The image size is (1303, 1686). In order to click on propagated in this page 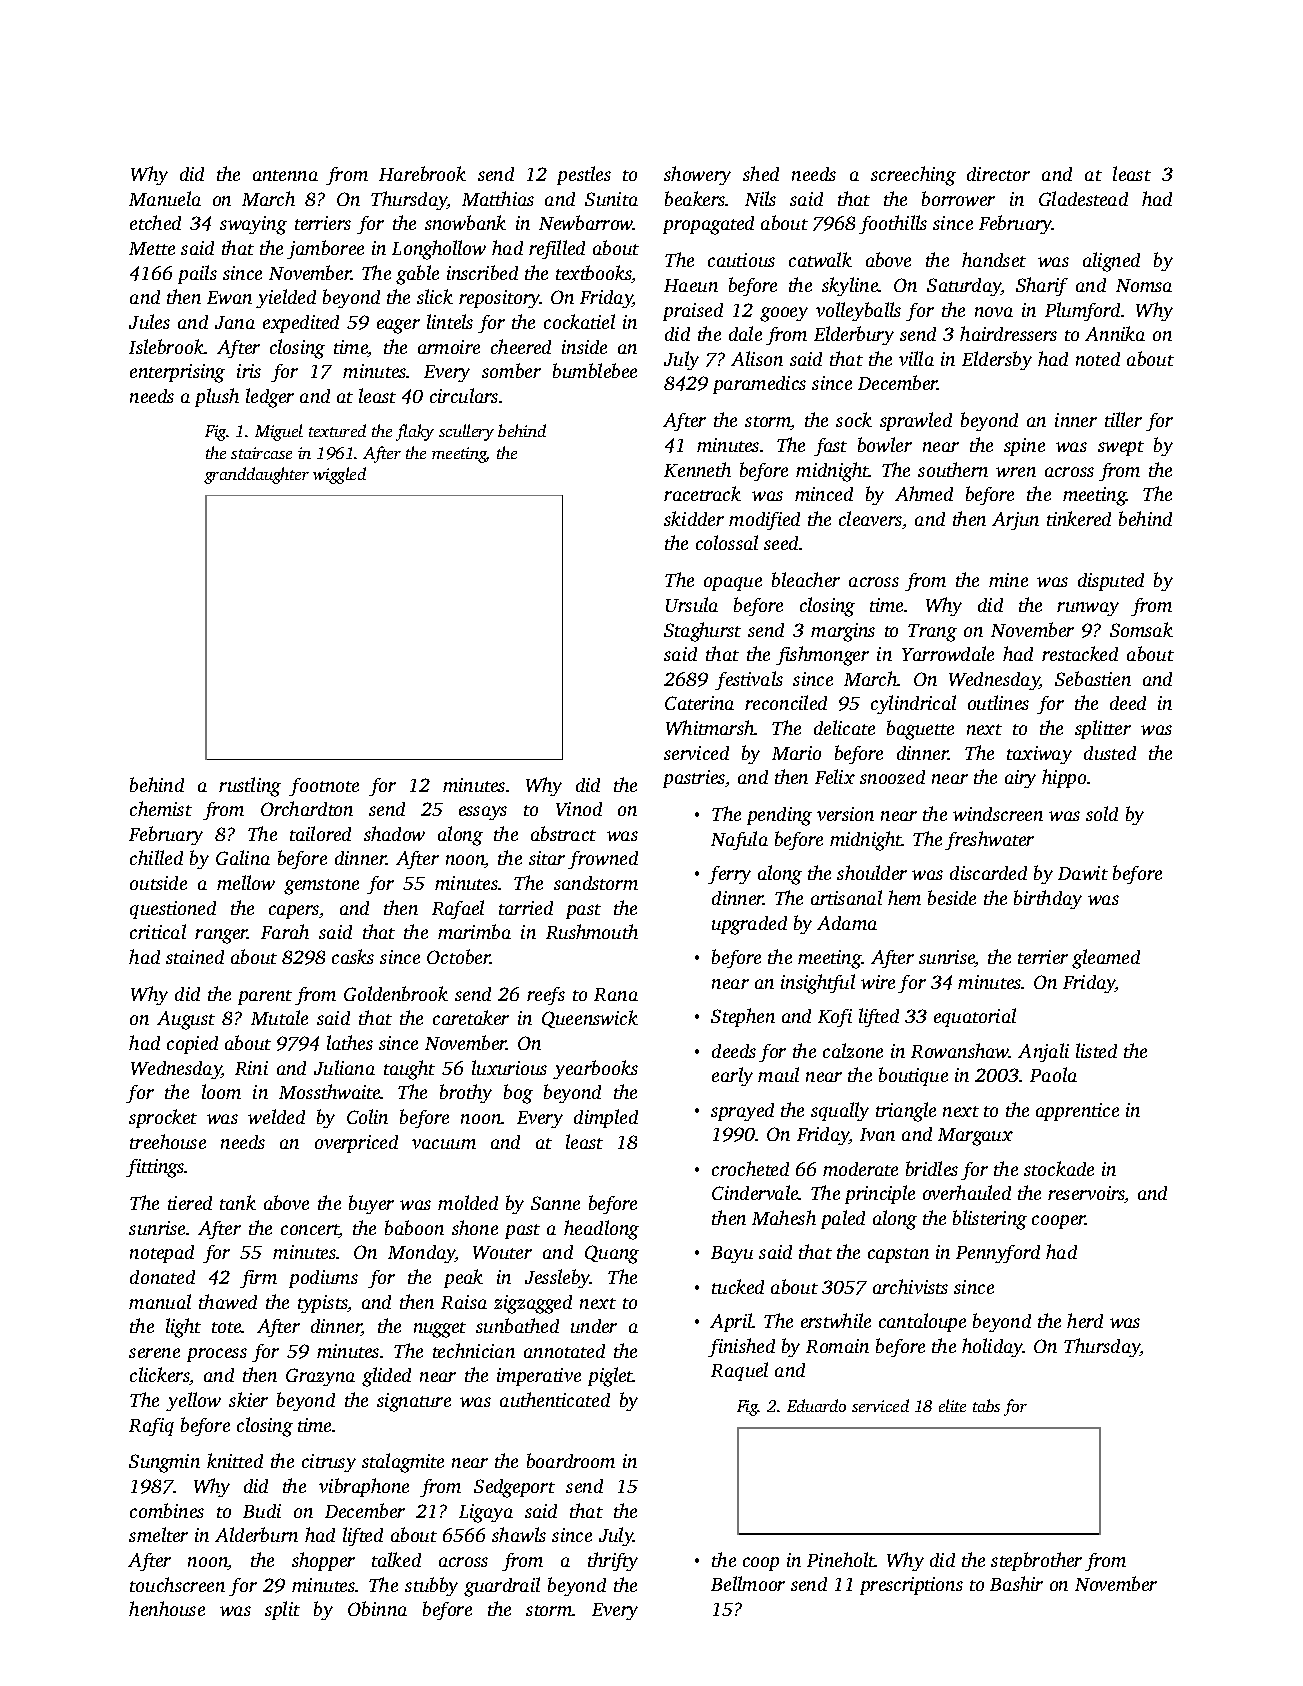, I will do `click(708, 225)`.
